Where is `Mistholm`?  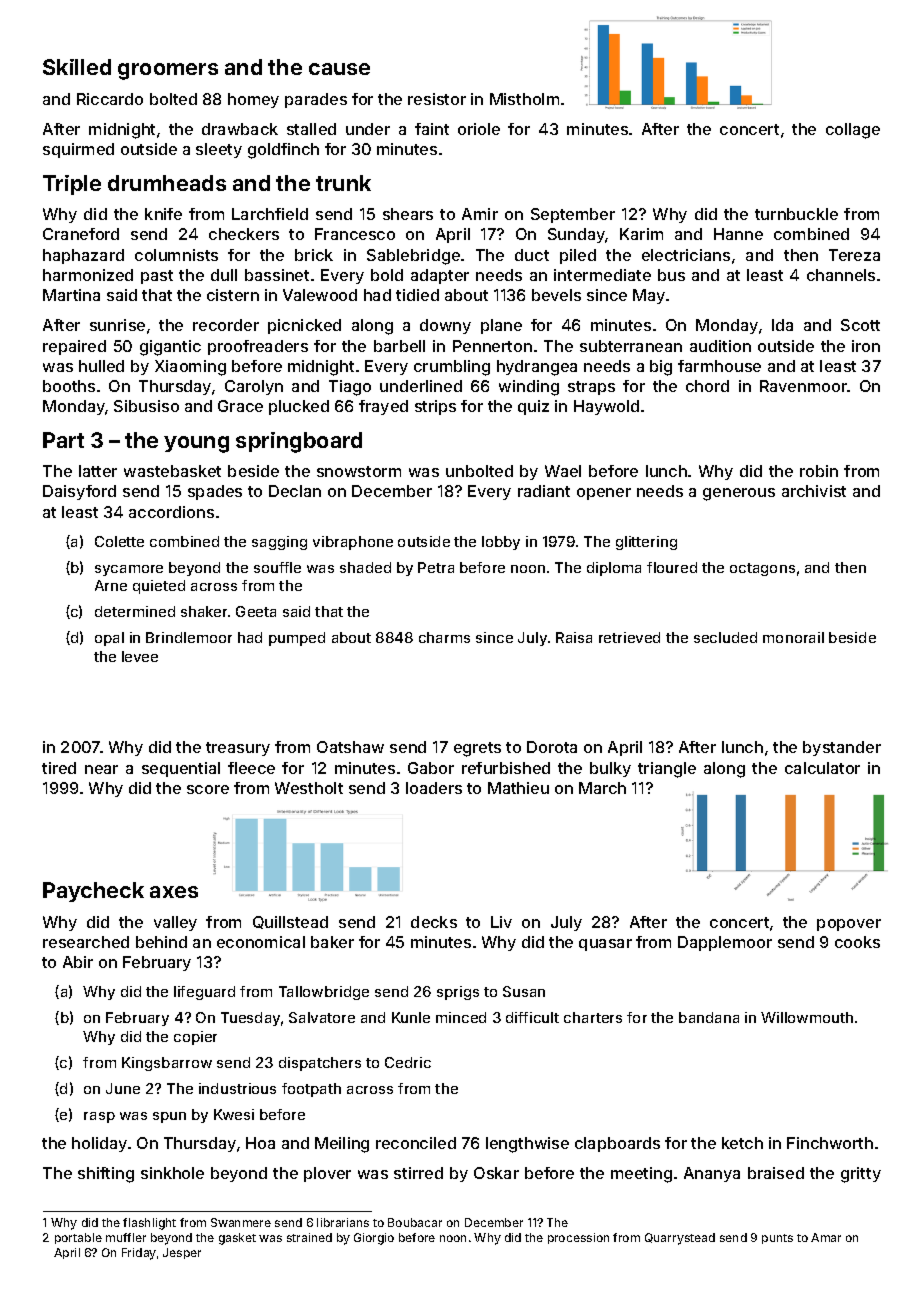 Mistholm is located at coordinates (524, 99).
